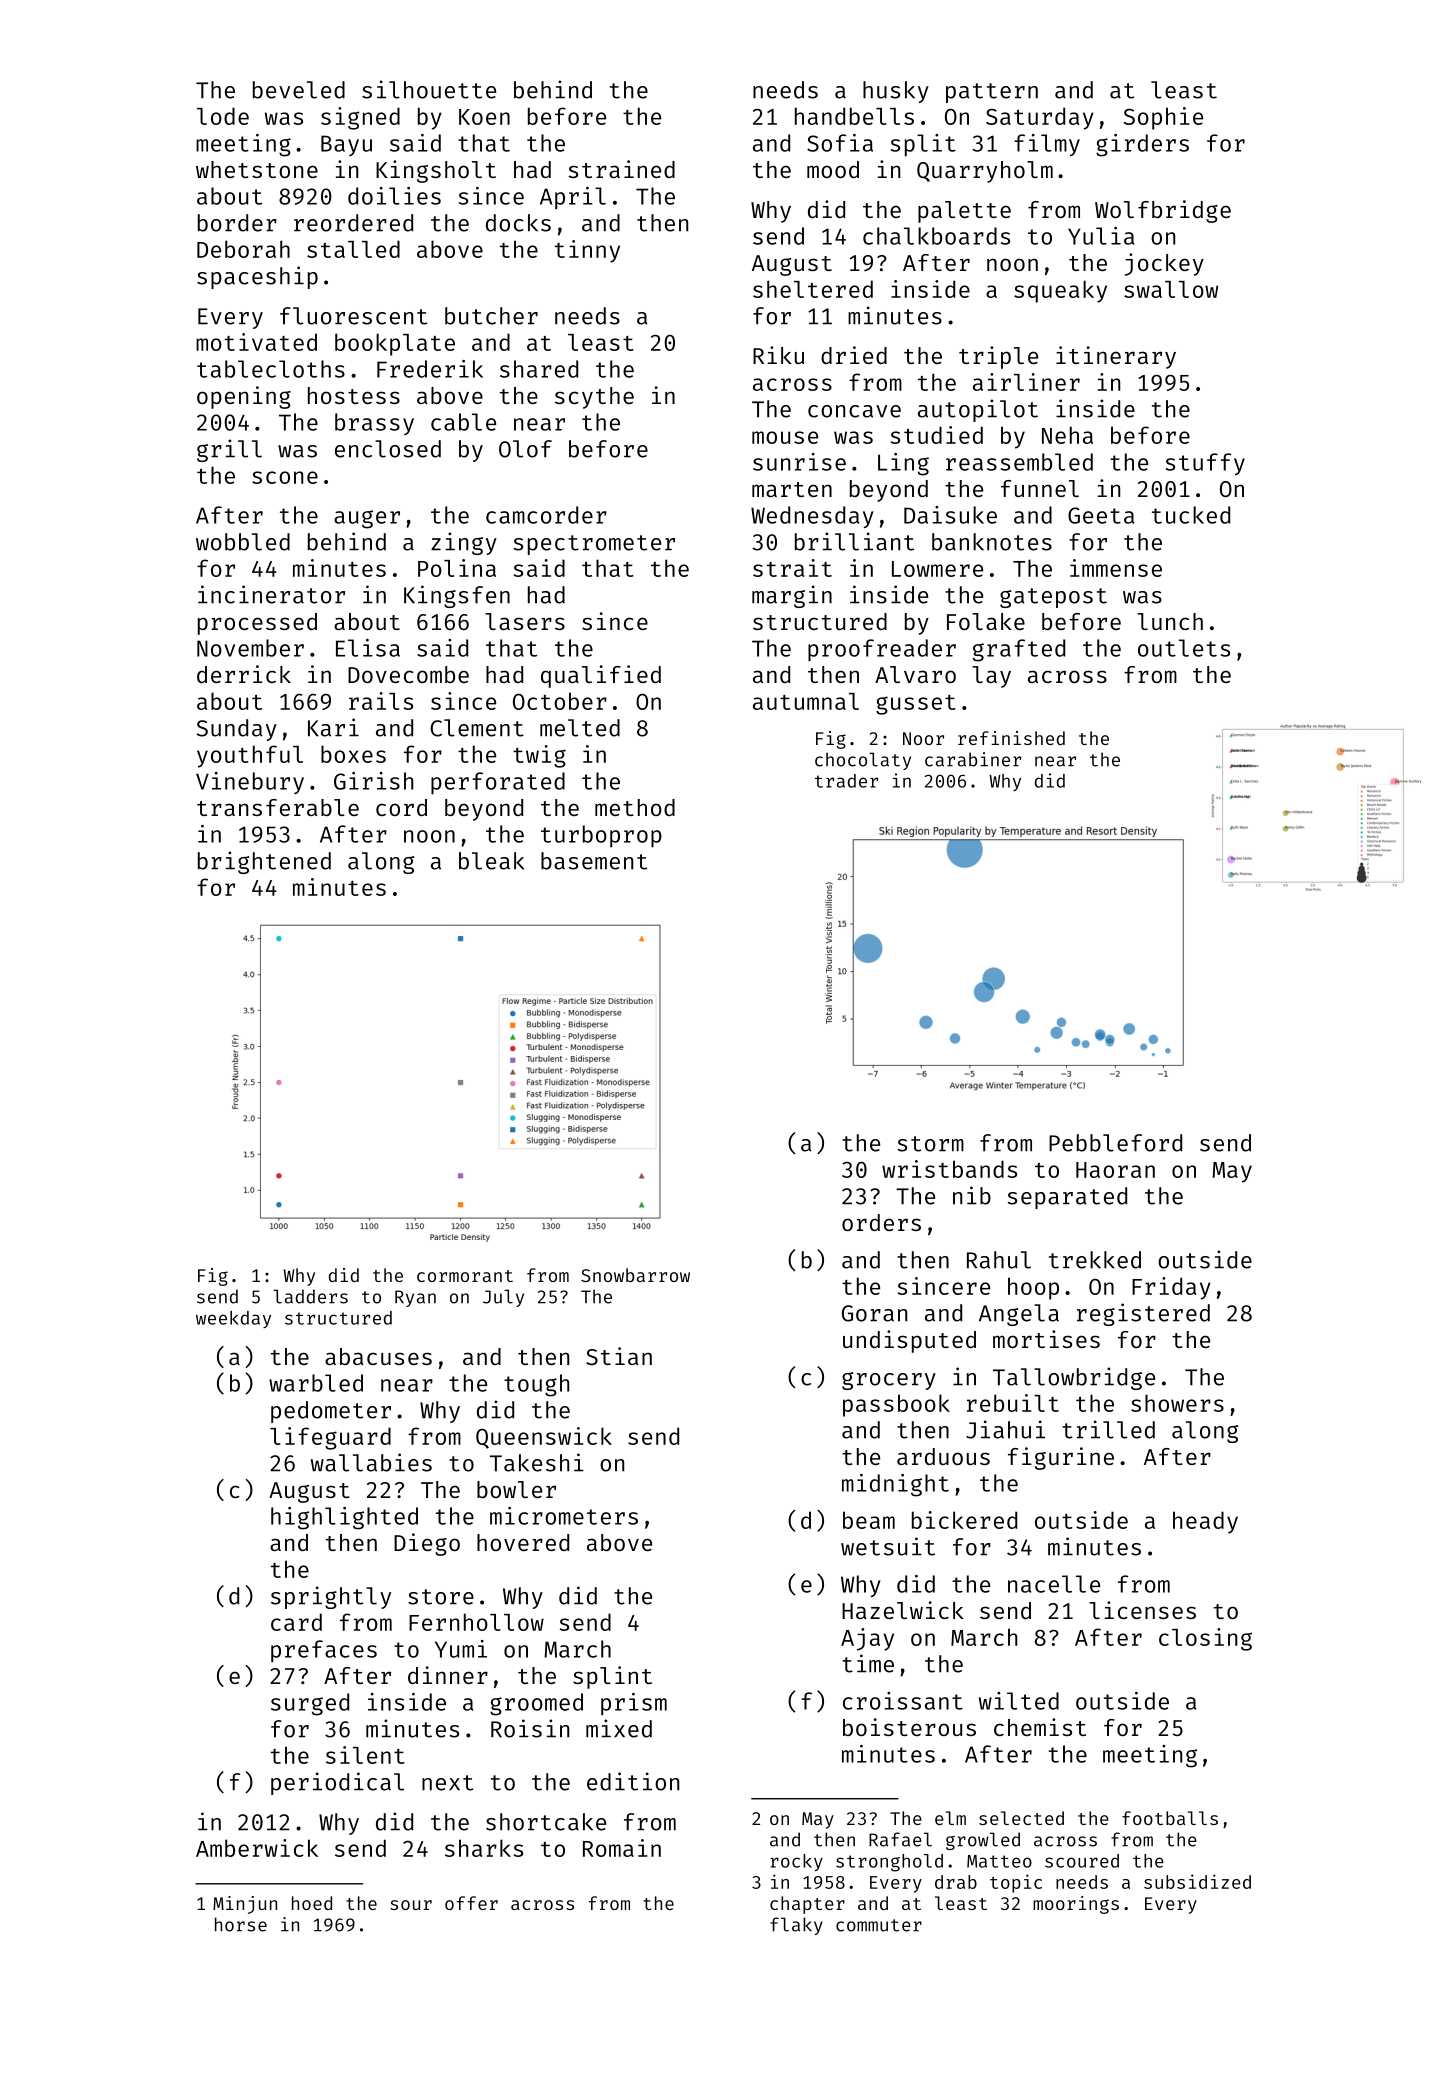 This screenshot has width=1450, height=2100. What do you see at coordinates (1101, 515) in the screenshot?
I see `Geeta` at bounding box center [1101, 515].
